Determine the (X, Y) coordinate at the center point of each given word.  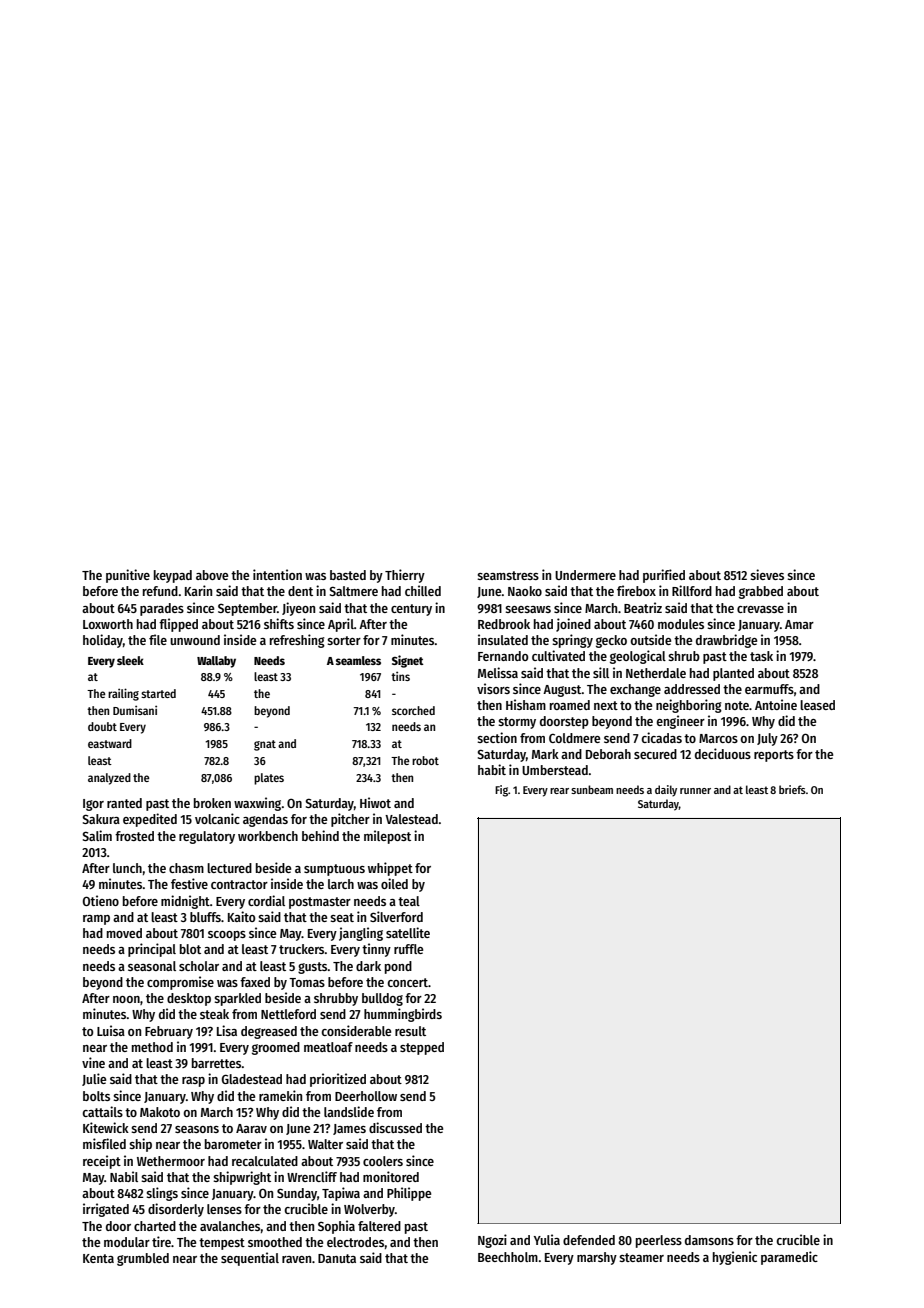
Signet (408, 661)
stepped (422, 1048)
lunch (127, 868)
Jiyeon (298, 609)
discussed (395, 1127)
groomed (276, 1048)
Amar (799, 624)
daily (666, 791)
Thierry (405, 576)
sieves (767, 574)
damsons (709, 1240)
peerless (659, 1241)
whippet (390, 869)
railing (123, 694)
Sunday (297, 1194)
